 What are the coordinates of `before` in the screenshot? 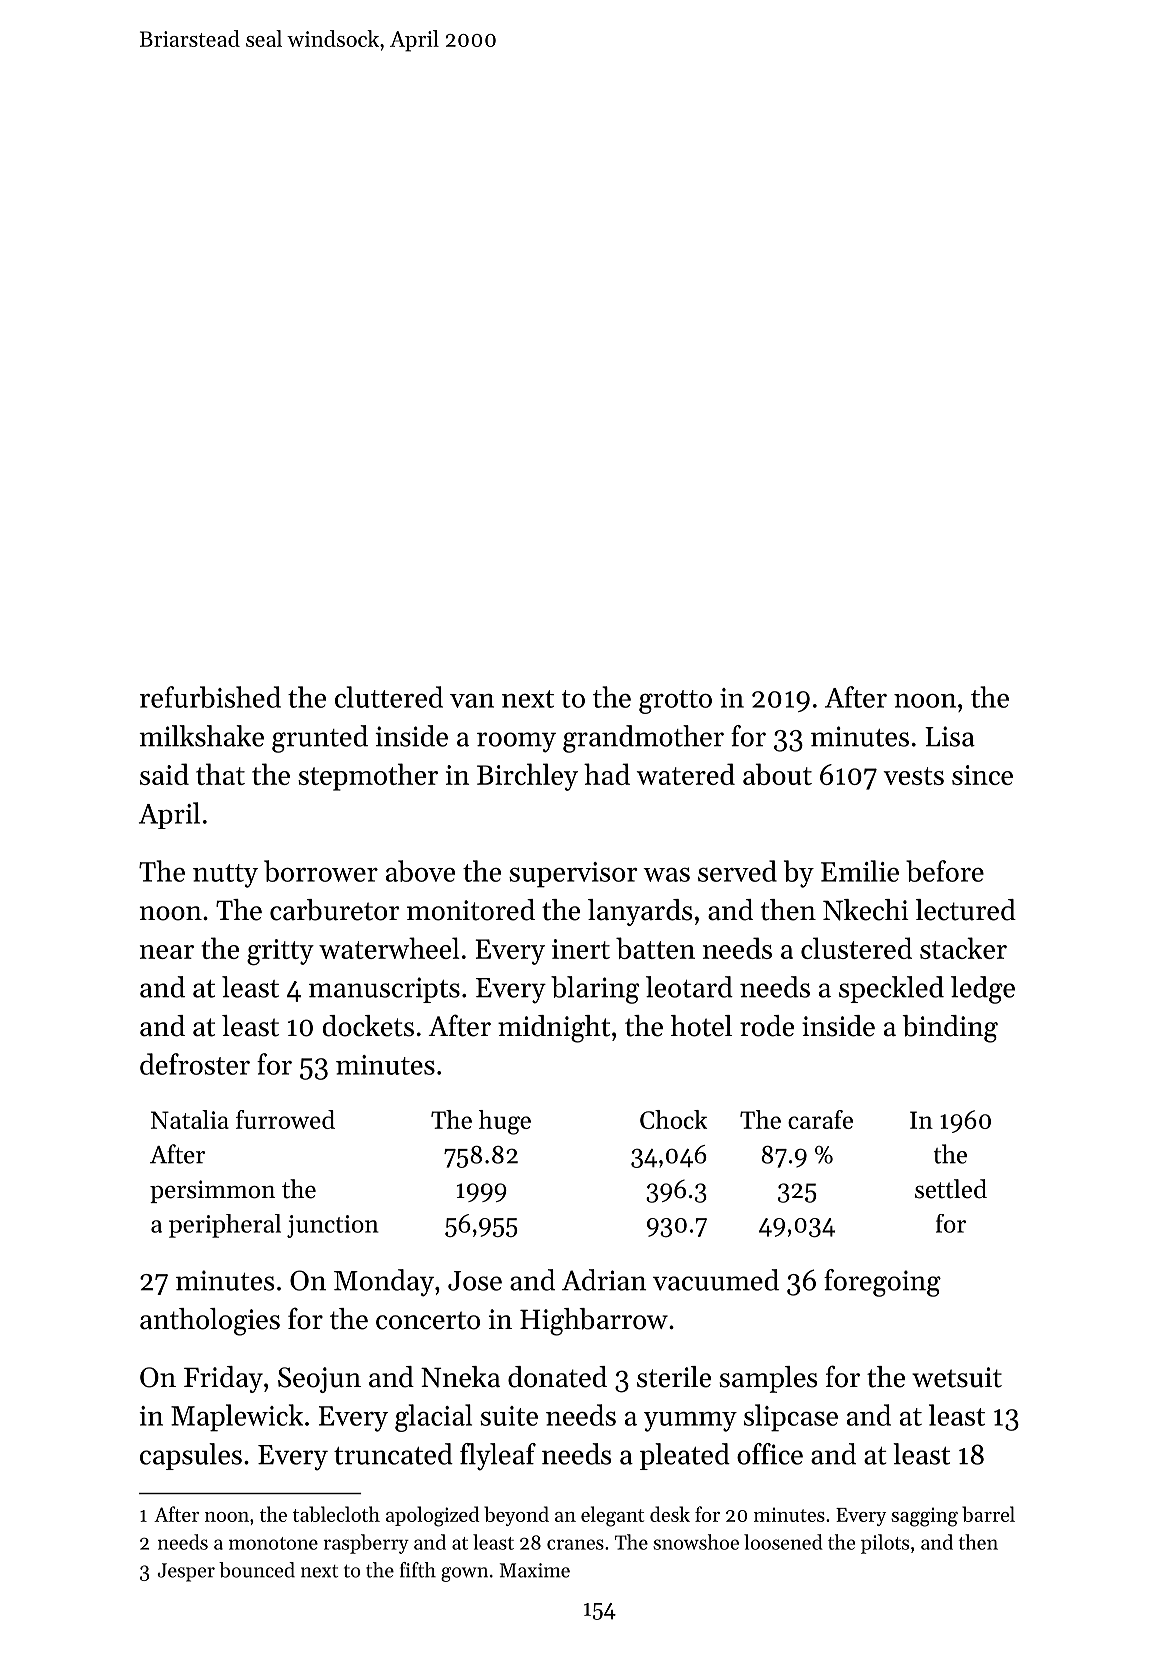 It's located at (945, 871).
